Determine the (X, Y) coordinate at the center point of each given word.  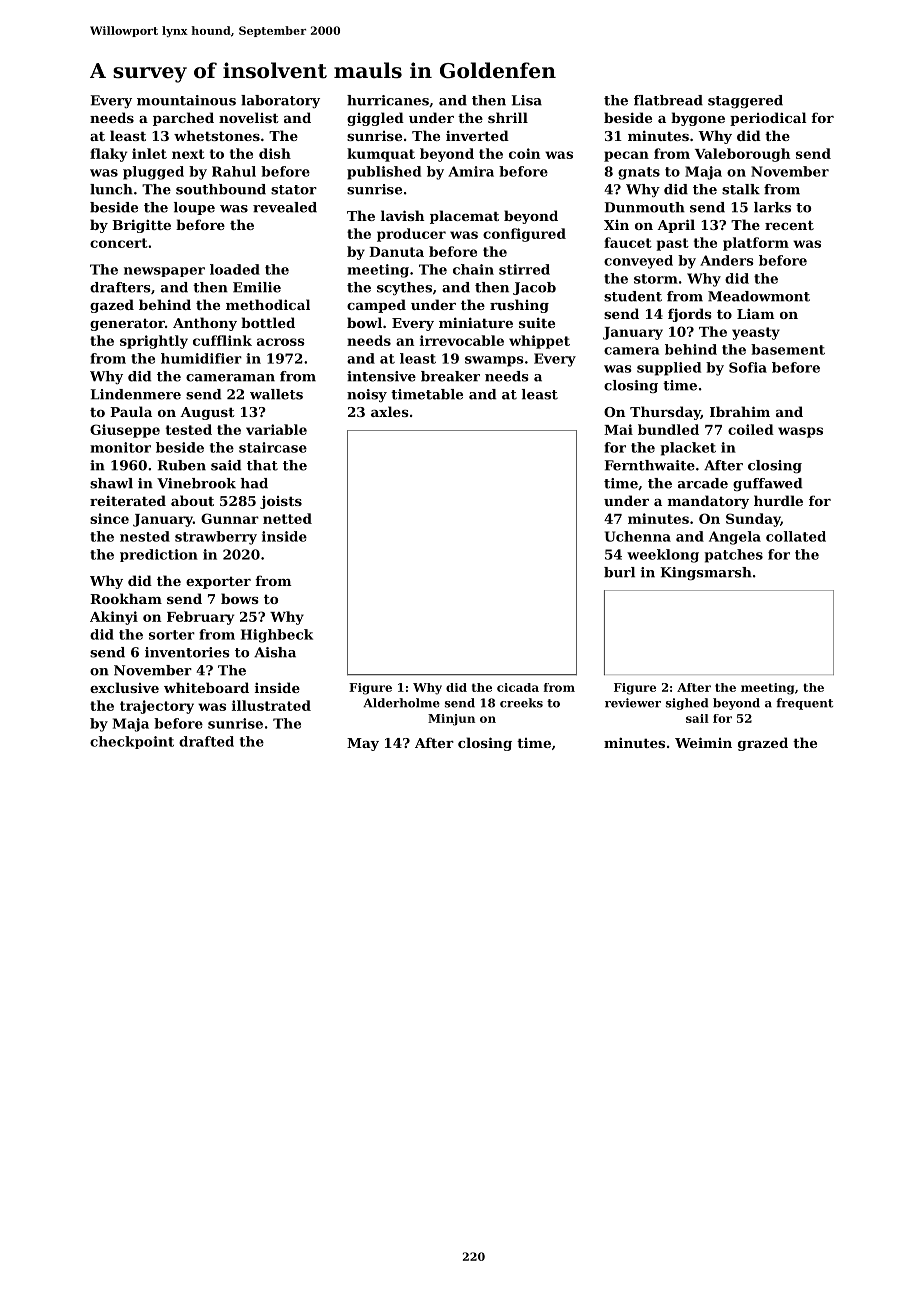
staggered (745, 101)
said (226, 465)
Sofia (748, 367)
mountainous (186, 100)
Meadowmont (759, 296)
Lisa (527, 100)
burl (619, 572)
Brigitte (141, 226)
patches (734, 556)
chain (473, 269)
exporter (218, 582)
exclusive (124, 687)
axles (390, 411)
